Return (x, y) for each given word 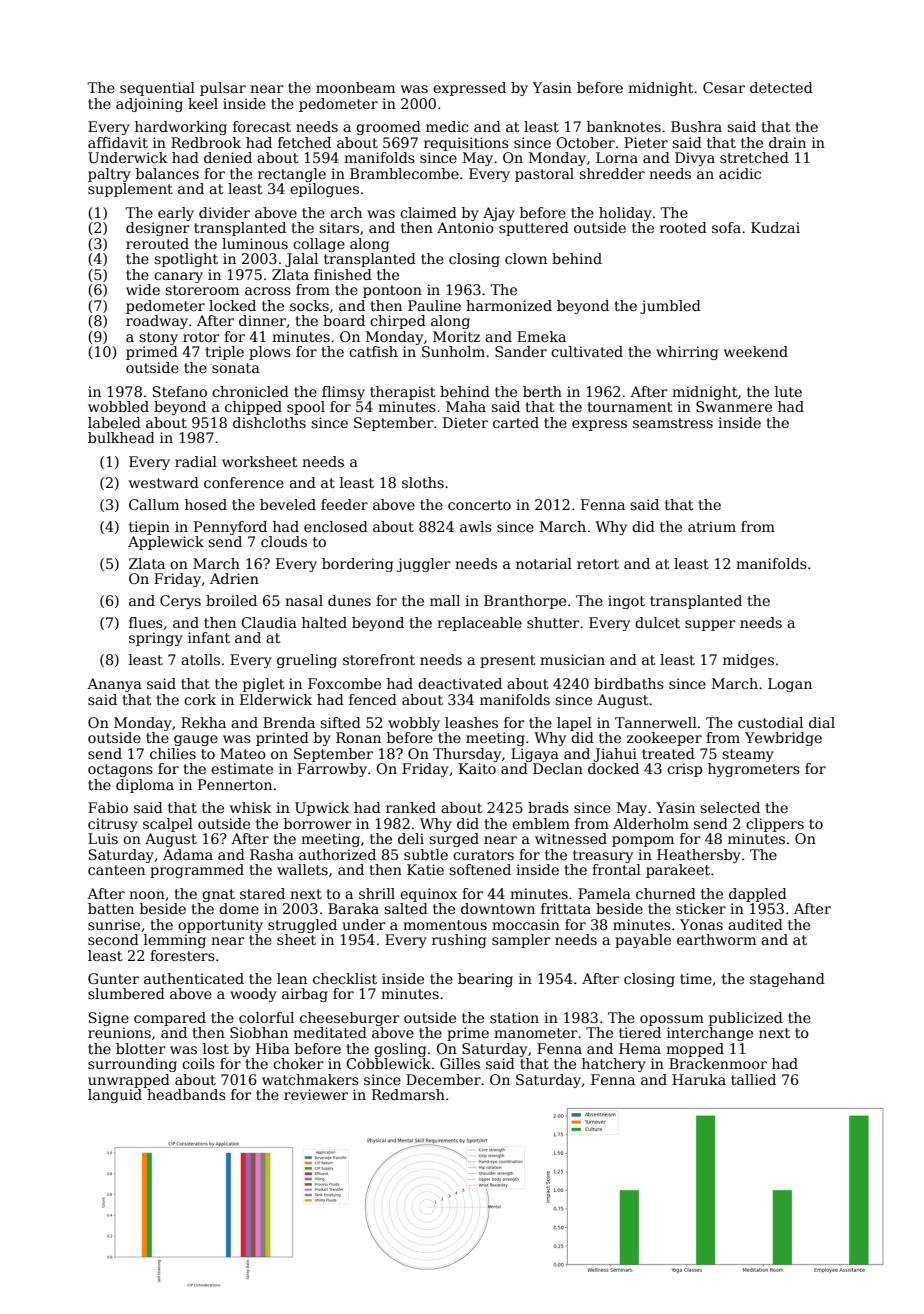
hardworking (181, 128)
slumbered (126, 993)
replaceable (479, 624)
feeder (344, 504)
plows (270, 353)
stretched (754, 157)
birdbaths (629, 683)
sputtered (534, 229)
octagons (120, 770)
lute (788, 391)
